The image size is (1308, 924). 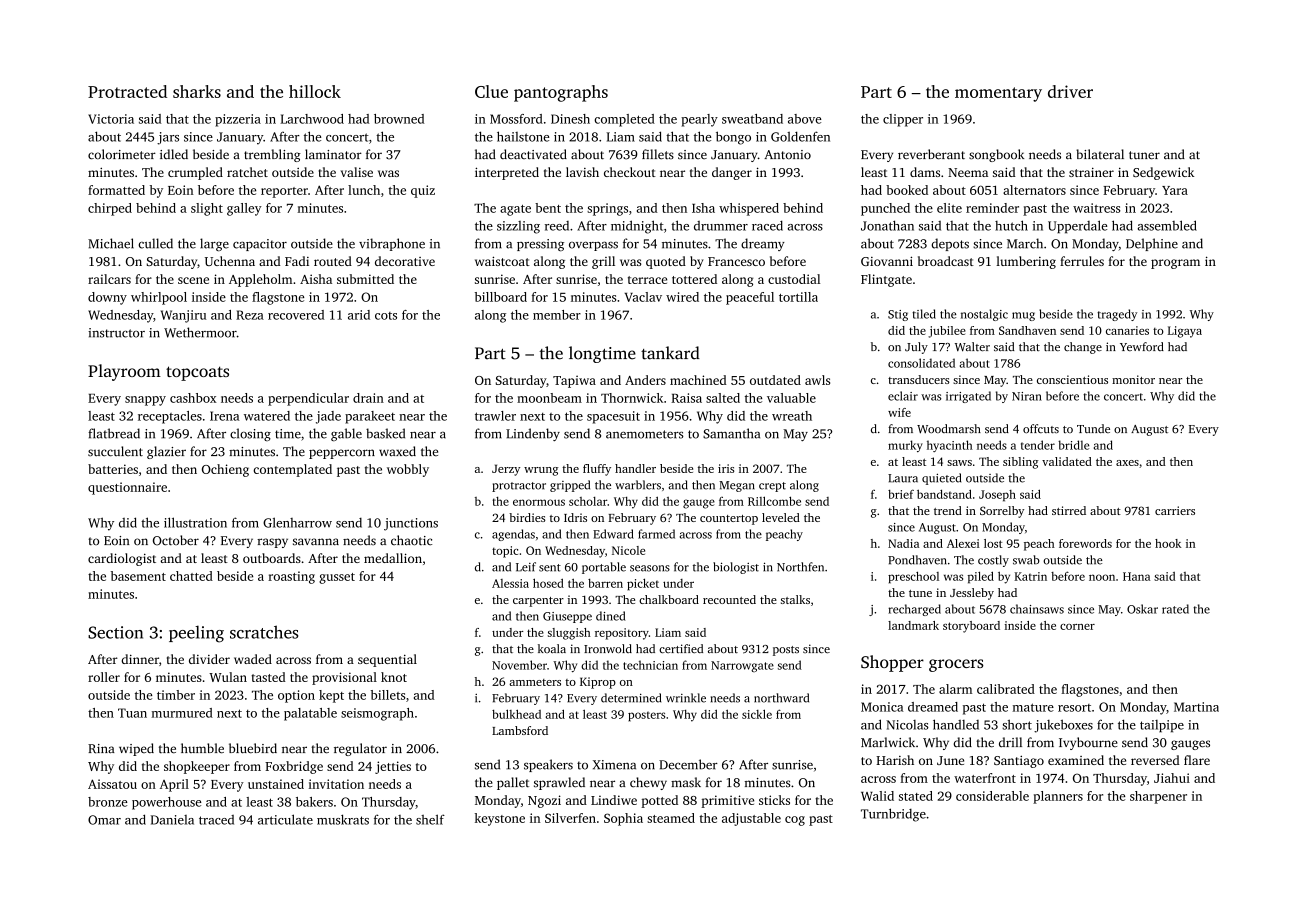 What do you see at coordinates (1133, 379) in the page?
I see `monitor` at bounding box center [1133, 379].
